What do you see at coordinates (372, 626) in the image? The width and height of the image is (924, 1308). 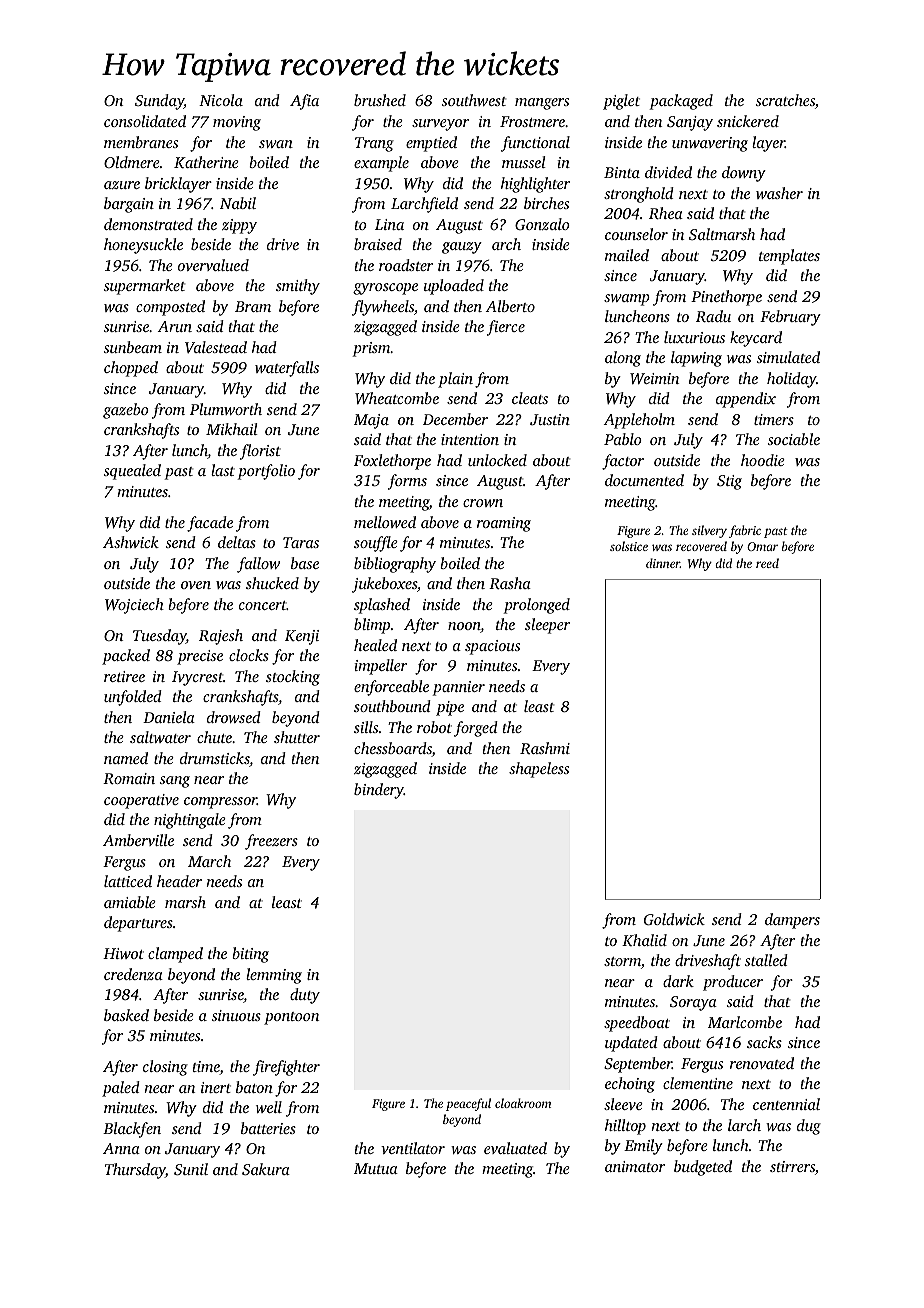 I see `blimp` at bounding box center [372, 626].
